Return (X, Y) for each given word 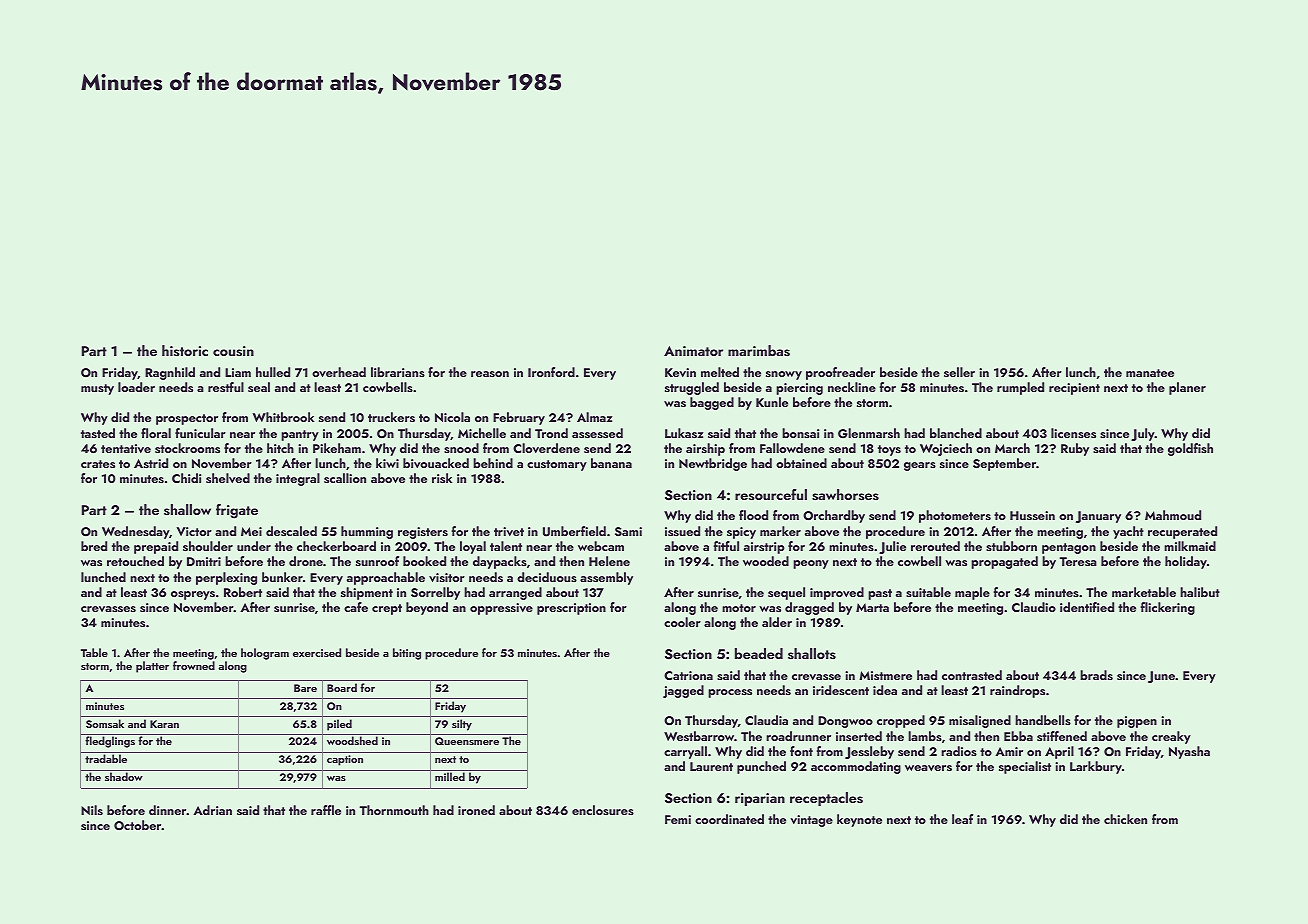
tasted (98, 433)
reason (490, 374)
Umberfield (574, 531)
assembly (606, 578)
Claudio (1034, 607)
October (138, 825)
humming (367, 532)
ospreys (193, 595)
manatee (1150, 373)
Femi (678, 819)
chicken (1125, 819)
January (1098, 517)
